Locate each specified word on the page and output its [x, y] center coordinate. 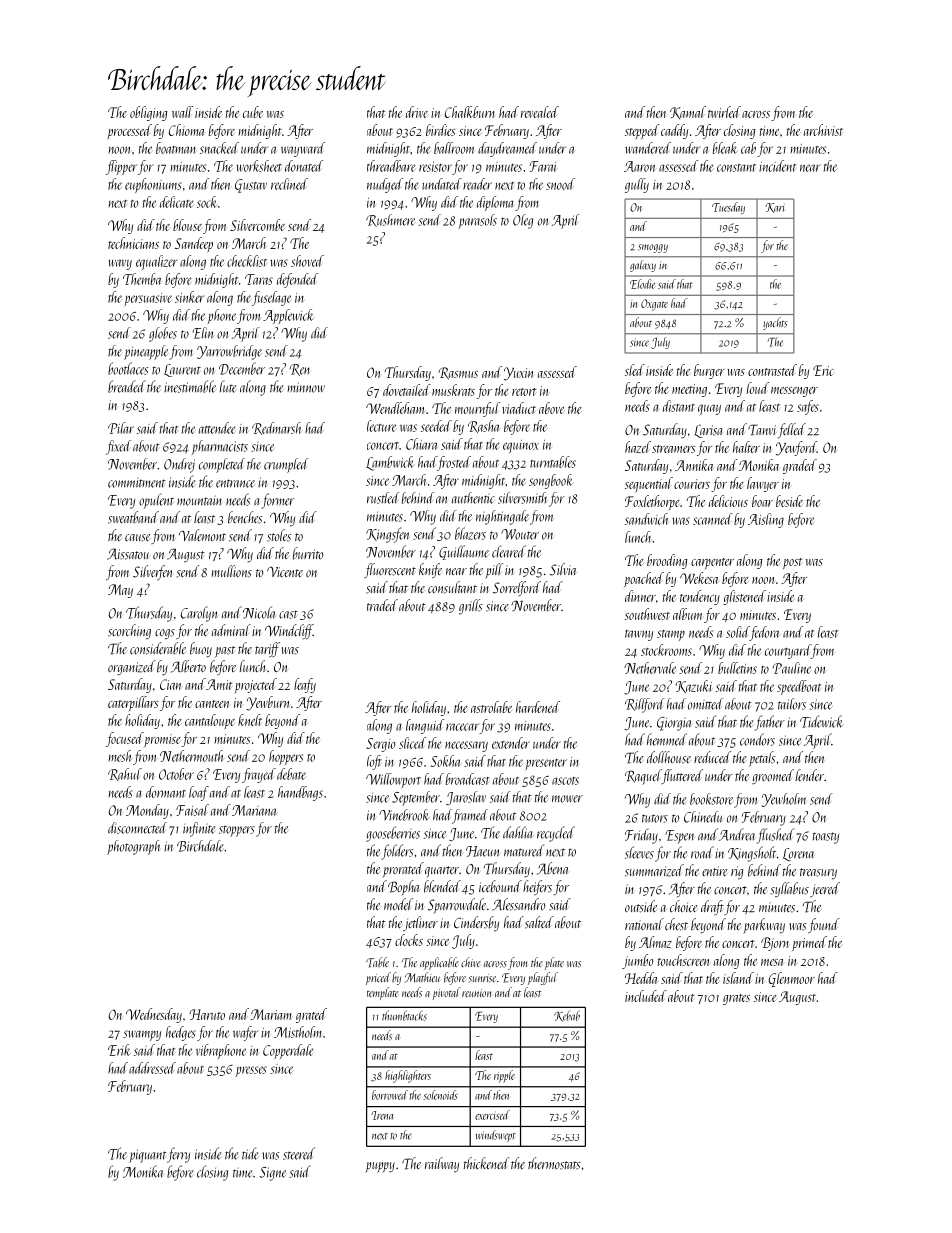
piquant [148, 1156]
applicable [439, 963]
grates [736, 999]
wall [182, 112]
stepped [642, 131]
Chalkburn [470, 112]
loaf [199, 793]
